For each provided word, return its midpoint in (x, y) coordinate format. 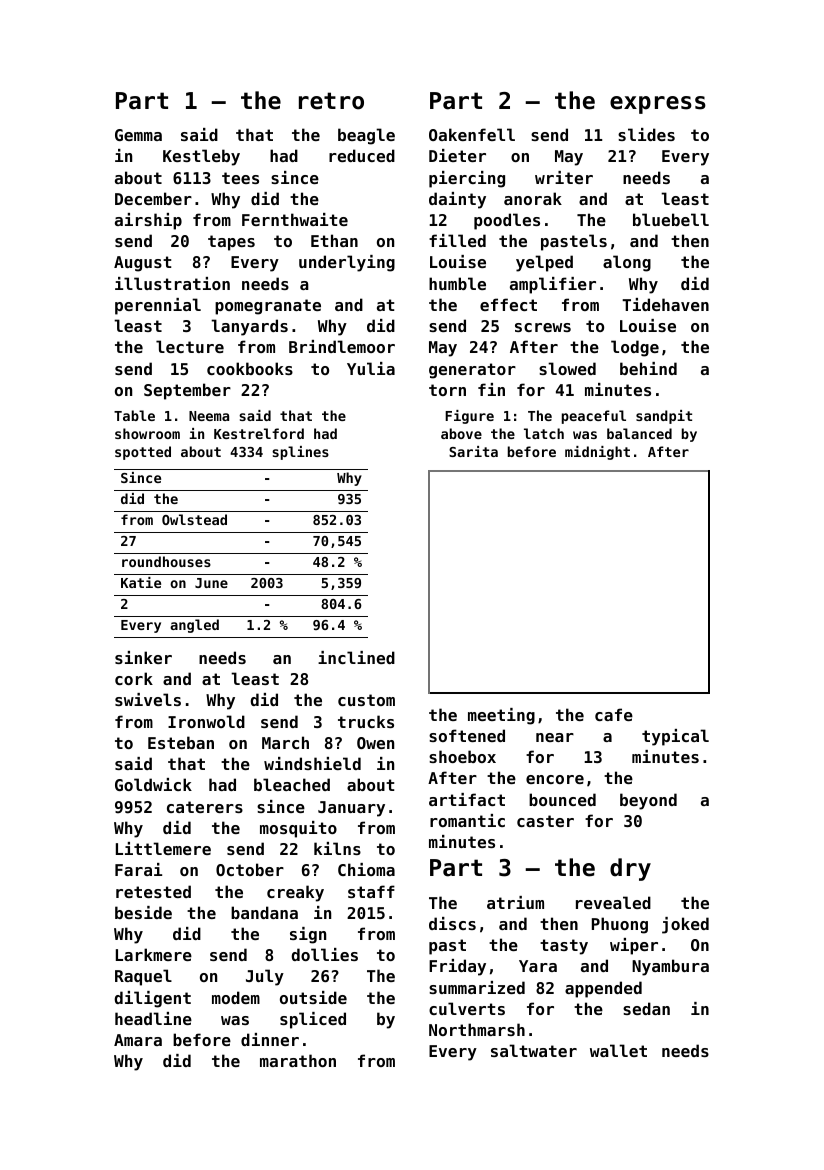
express (658, 105)
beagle (366, 136)
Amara (138, 1040)
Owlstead (194, 519)
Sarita (473, 451)
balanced (639, 433)
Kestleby (201, 157)
